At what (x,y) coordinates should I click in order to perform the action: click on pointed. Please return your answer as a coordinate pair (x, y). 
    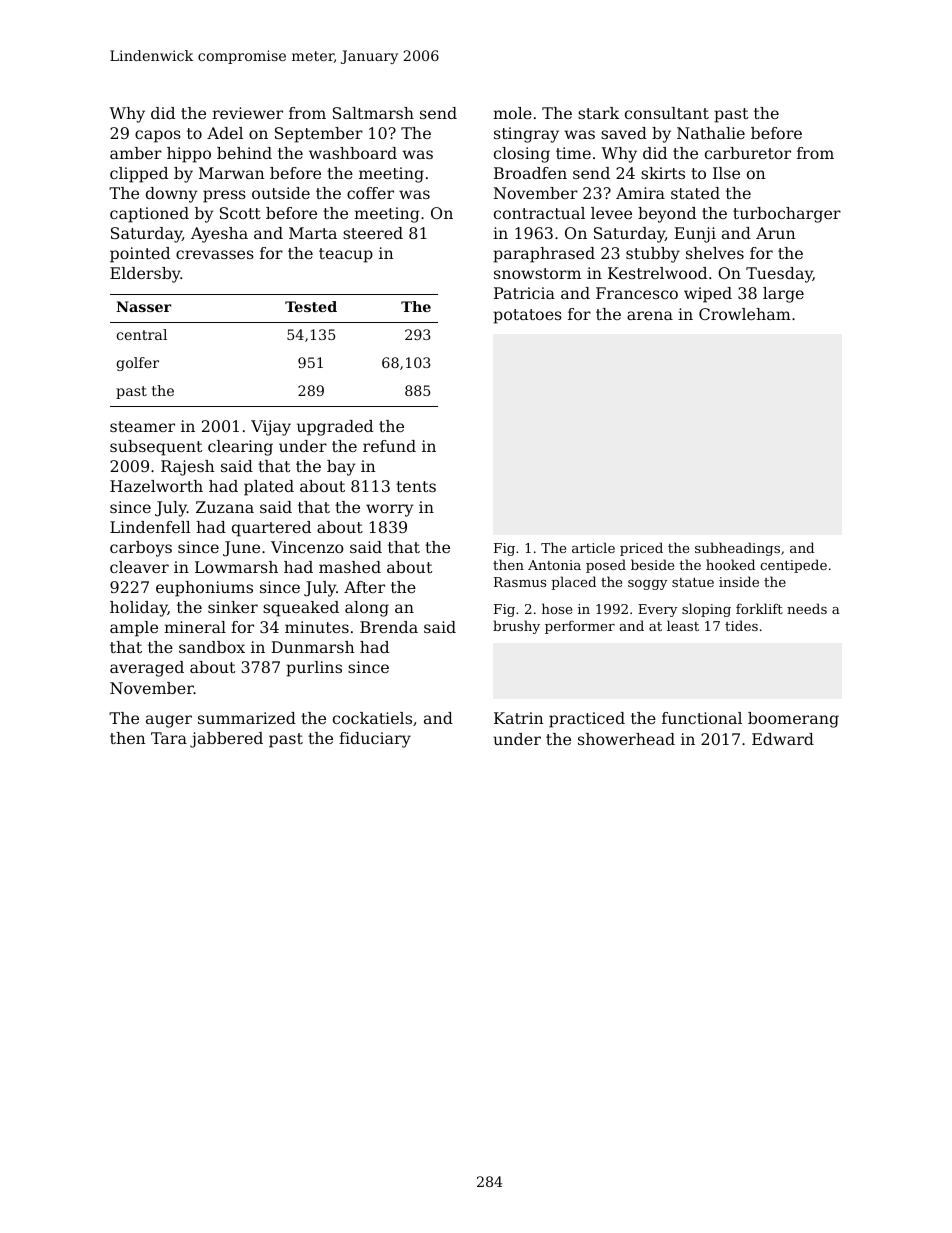
    Looking at the image, I should click on (140, 255).
